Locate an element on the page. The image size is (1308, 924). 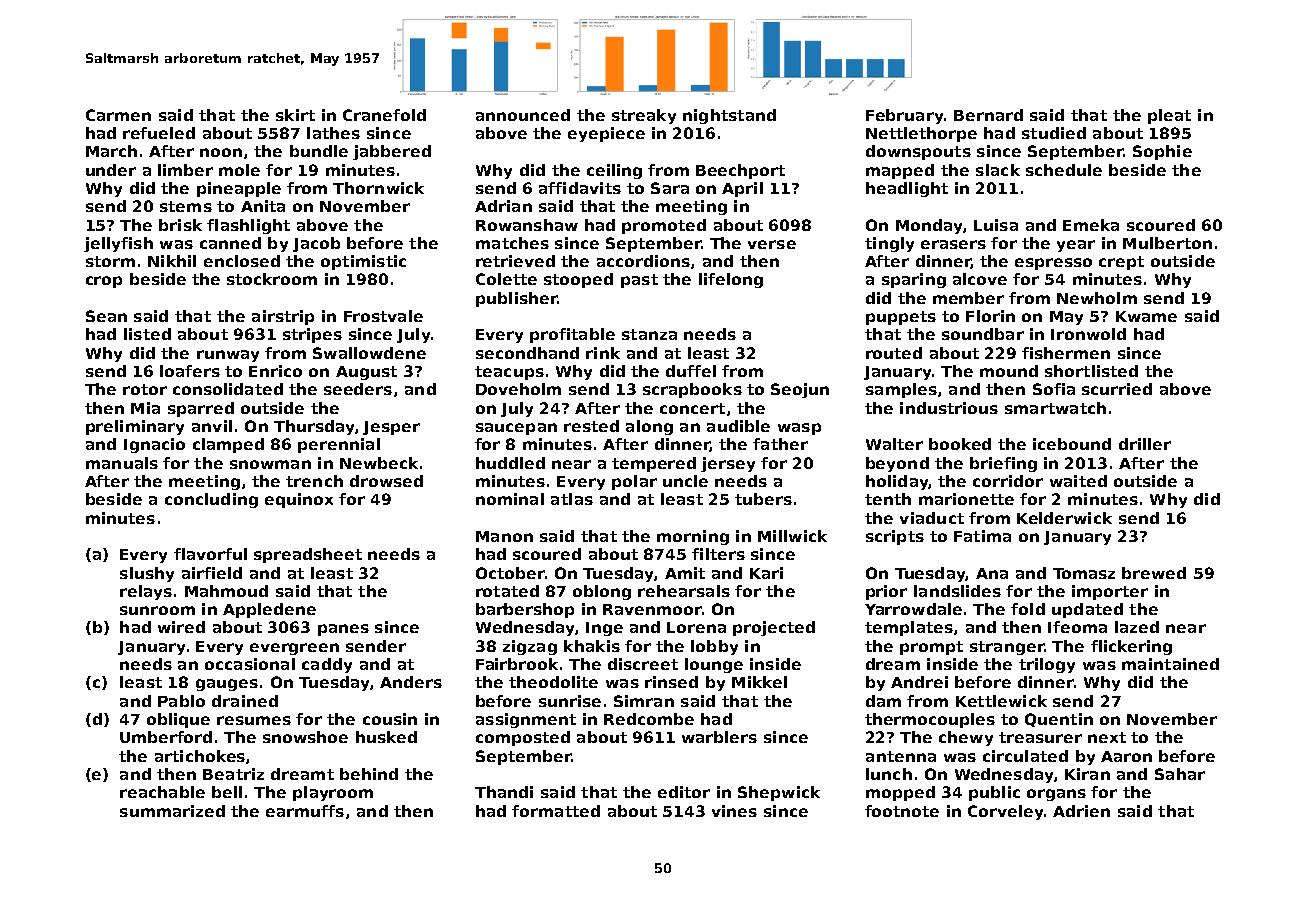
Adrien is located at coordinates (1081, 811).
